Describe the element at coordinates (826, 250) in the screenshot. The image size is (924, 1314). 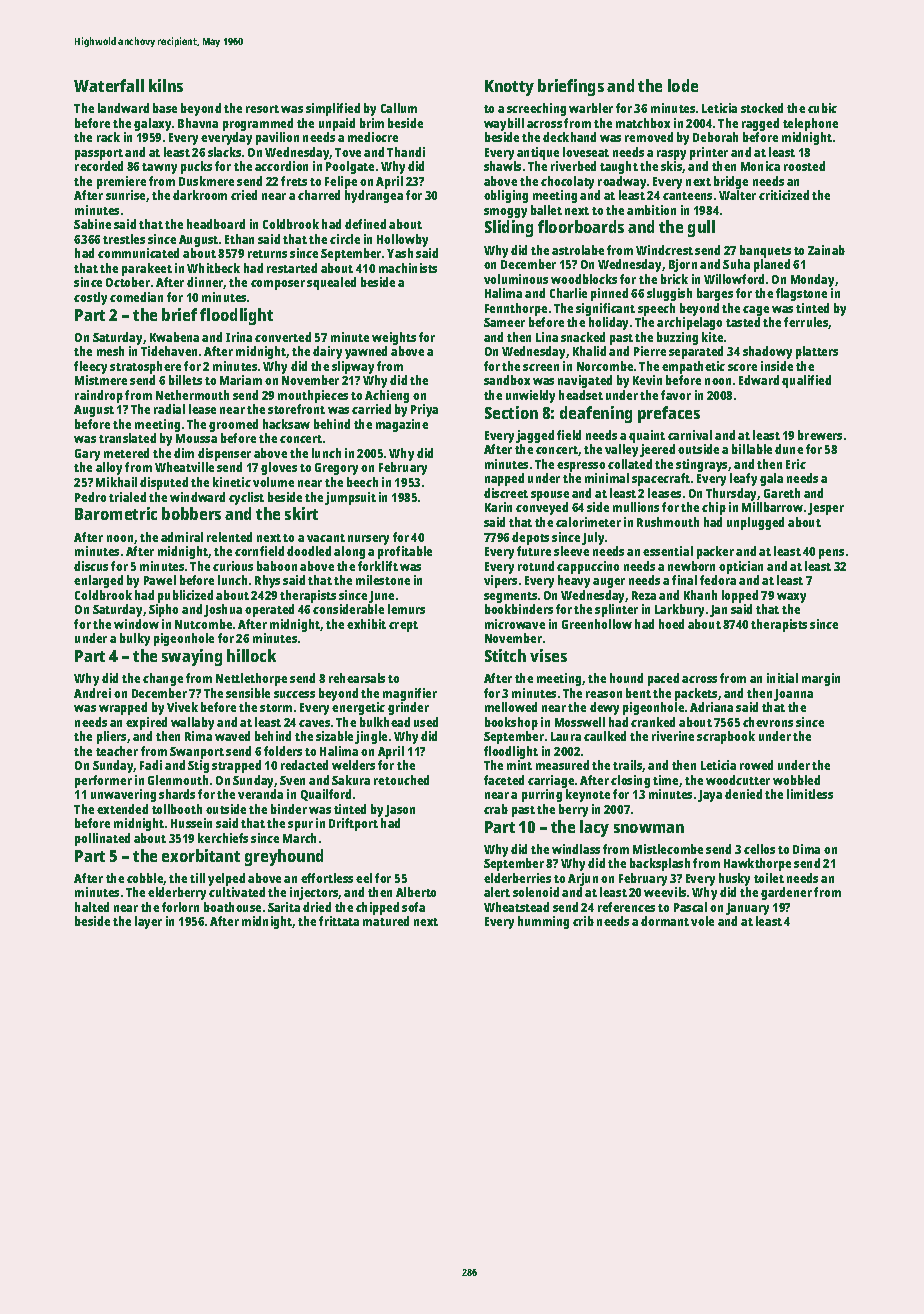
I see `Zainab` at that location.
